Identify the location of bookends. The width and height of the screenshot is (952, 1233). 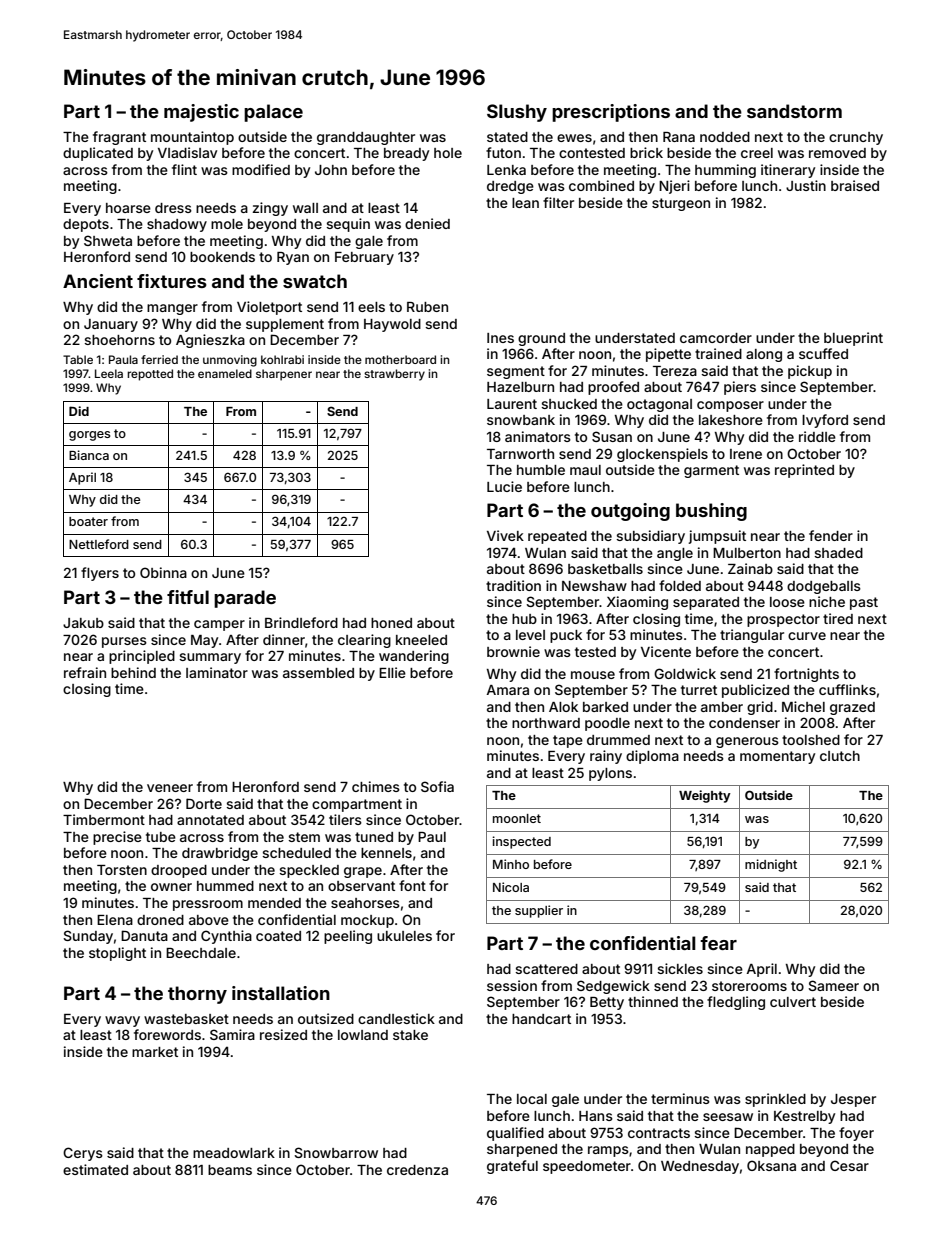
(222, 257).
